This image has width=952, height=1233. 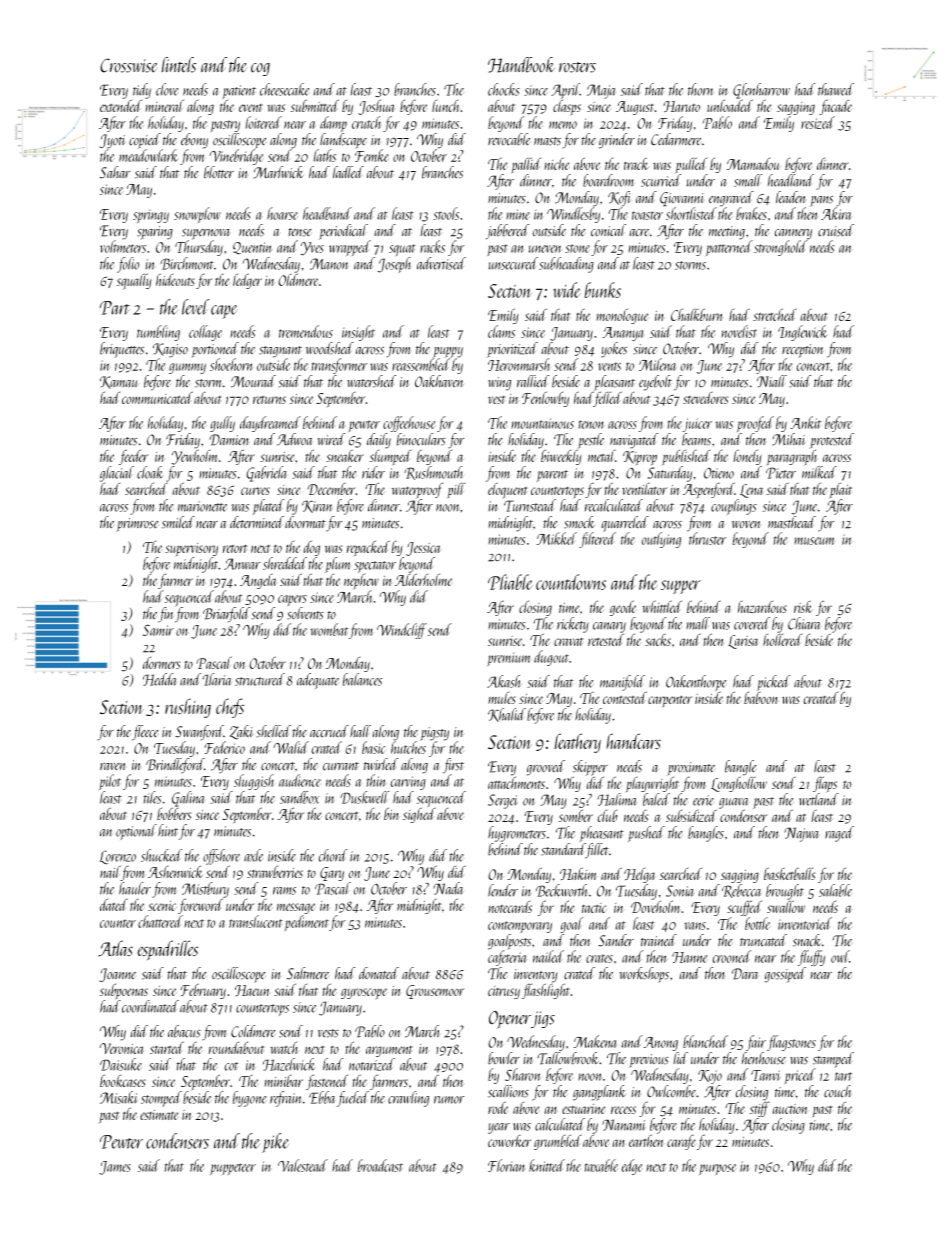 I want to click on purpose, so click(x=718, y=1169).
